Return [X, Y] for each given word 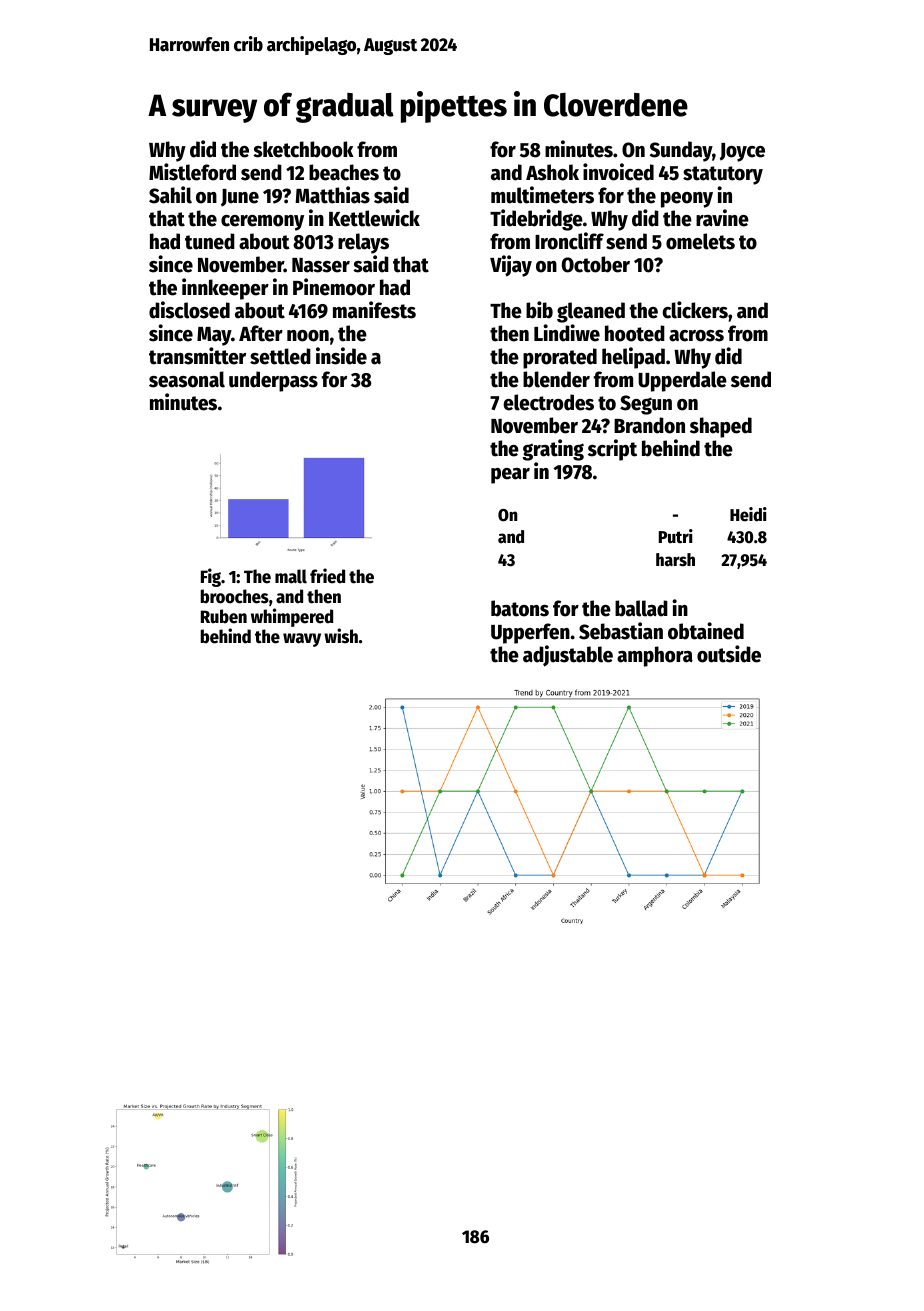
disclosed [189, 310]
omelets [700, 241]
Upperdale [682, 381]
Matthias [332, 195]
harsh [675, 560]
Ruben [224, 616]
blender [556, 379]
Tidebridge [536, 220]
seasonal [187, 379]
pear [510, 476]
